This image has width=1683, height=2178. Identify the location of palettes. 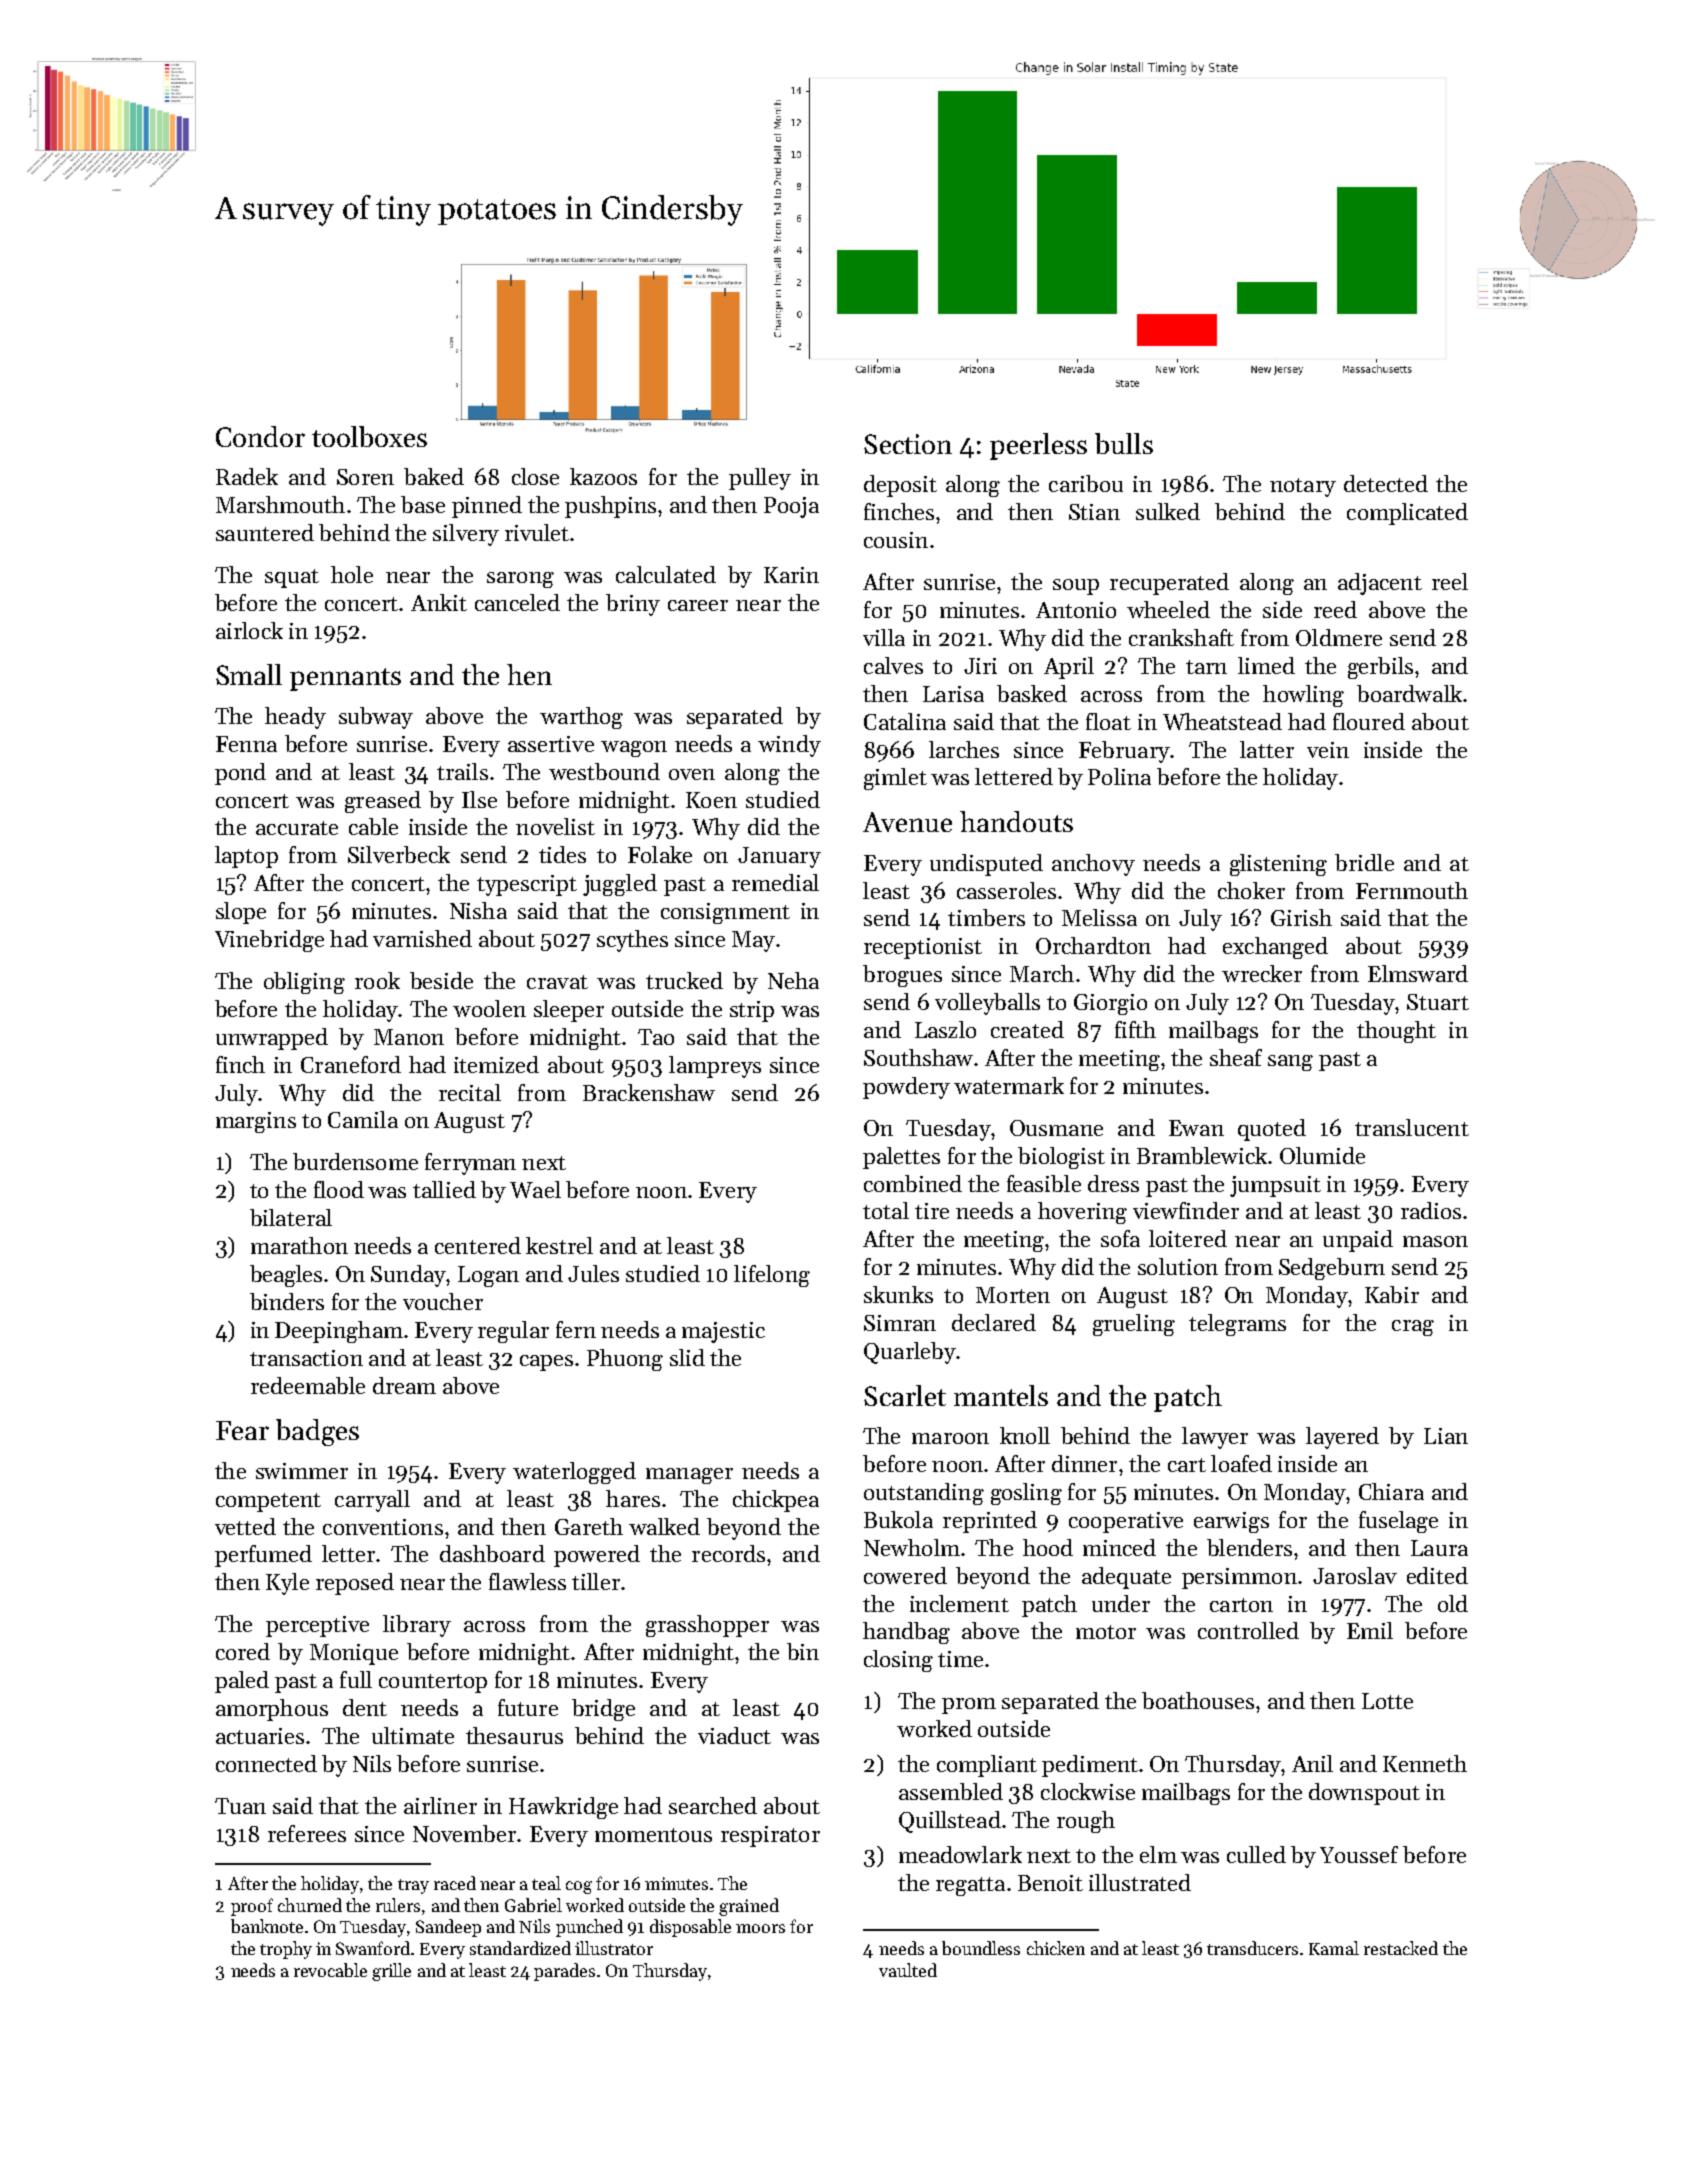
(901, 1158).
